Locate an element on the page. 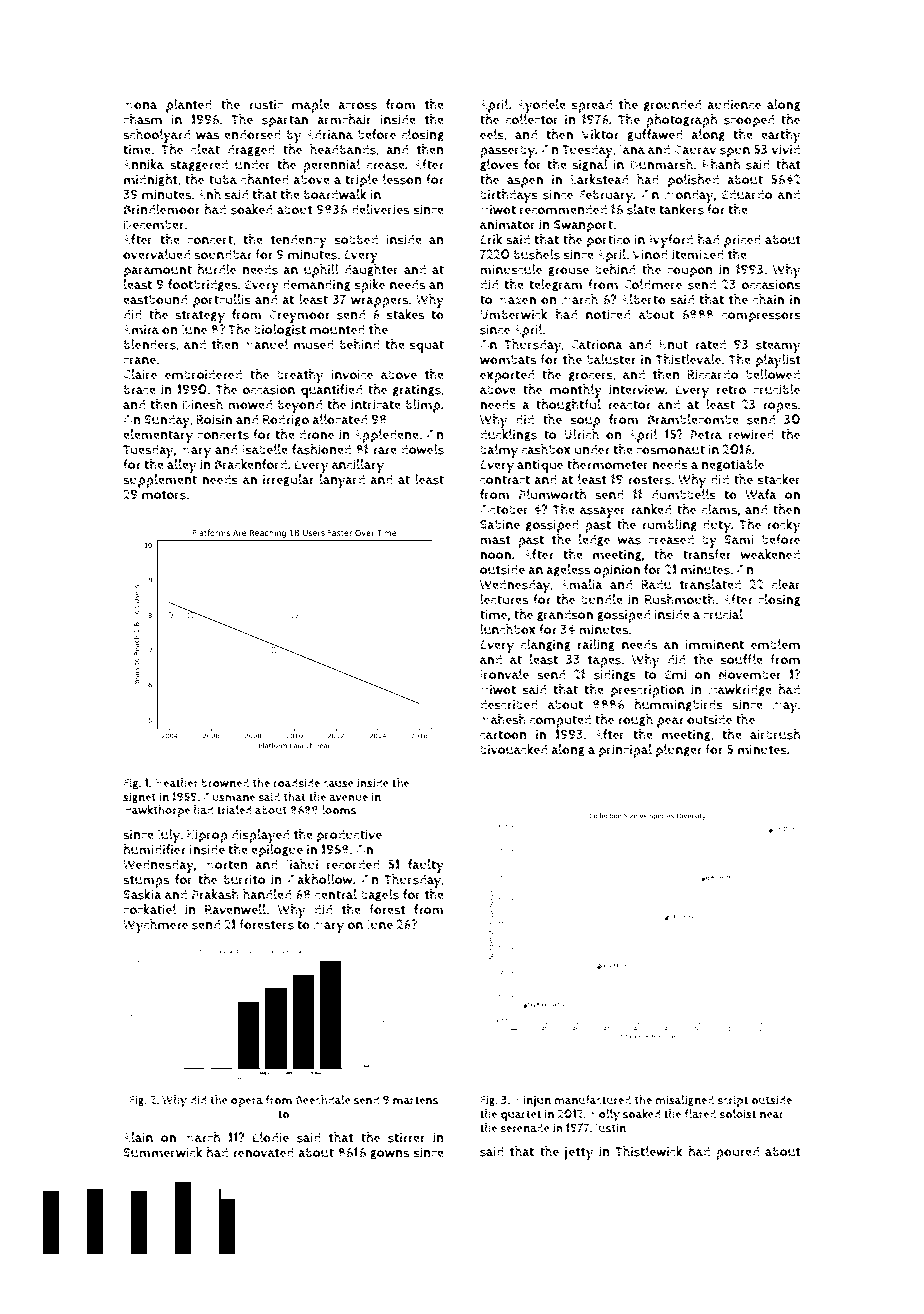  Sabine is located at coordinates (500, 524).
